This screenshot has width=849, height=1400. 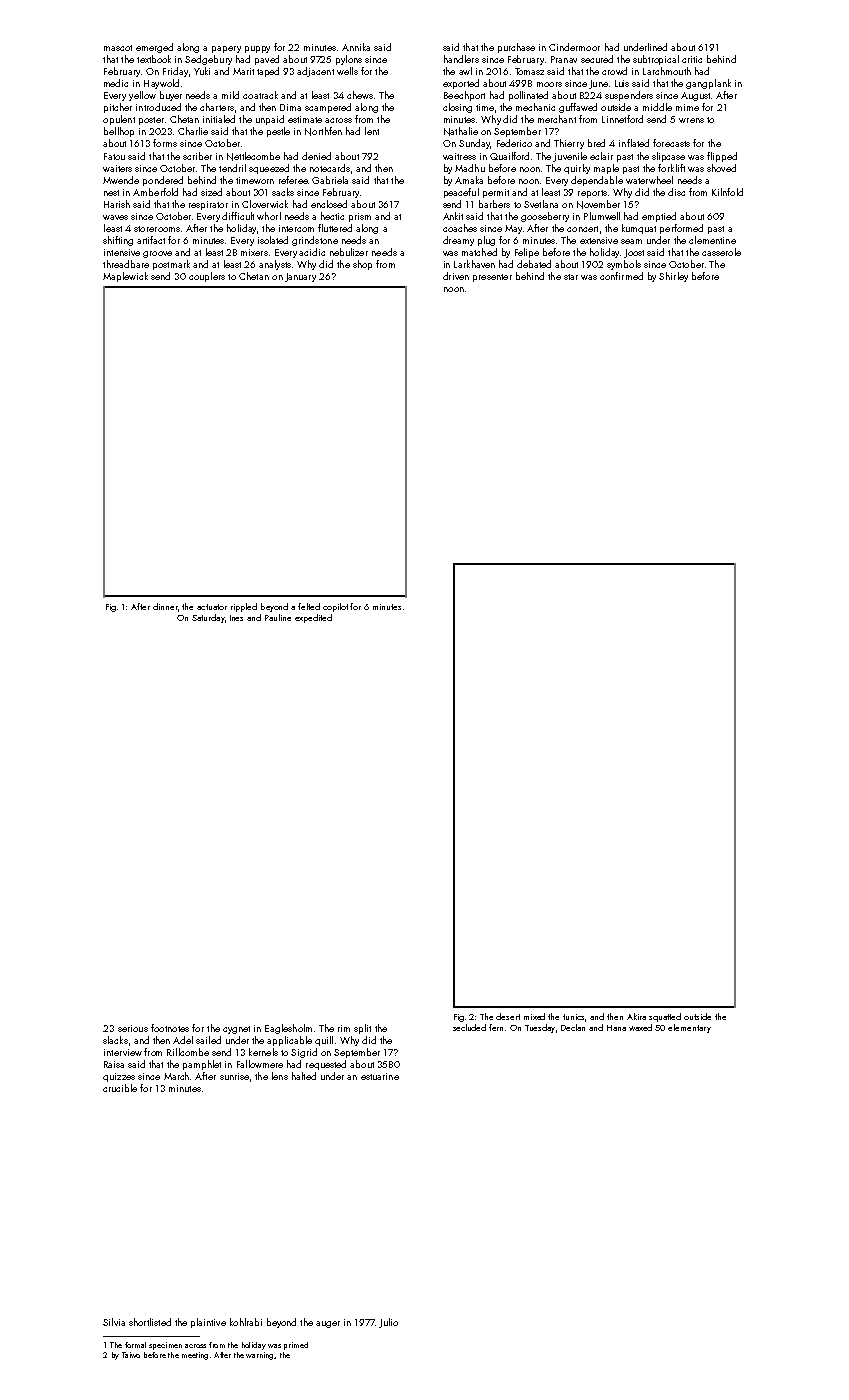 I want to click on star, so click(x=571, y=277).
